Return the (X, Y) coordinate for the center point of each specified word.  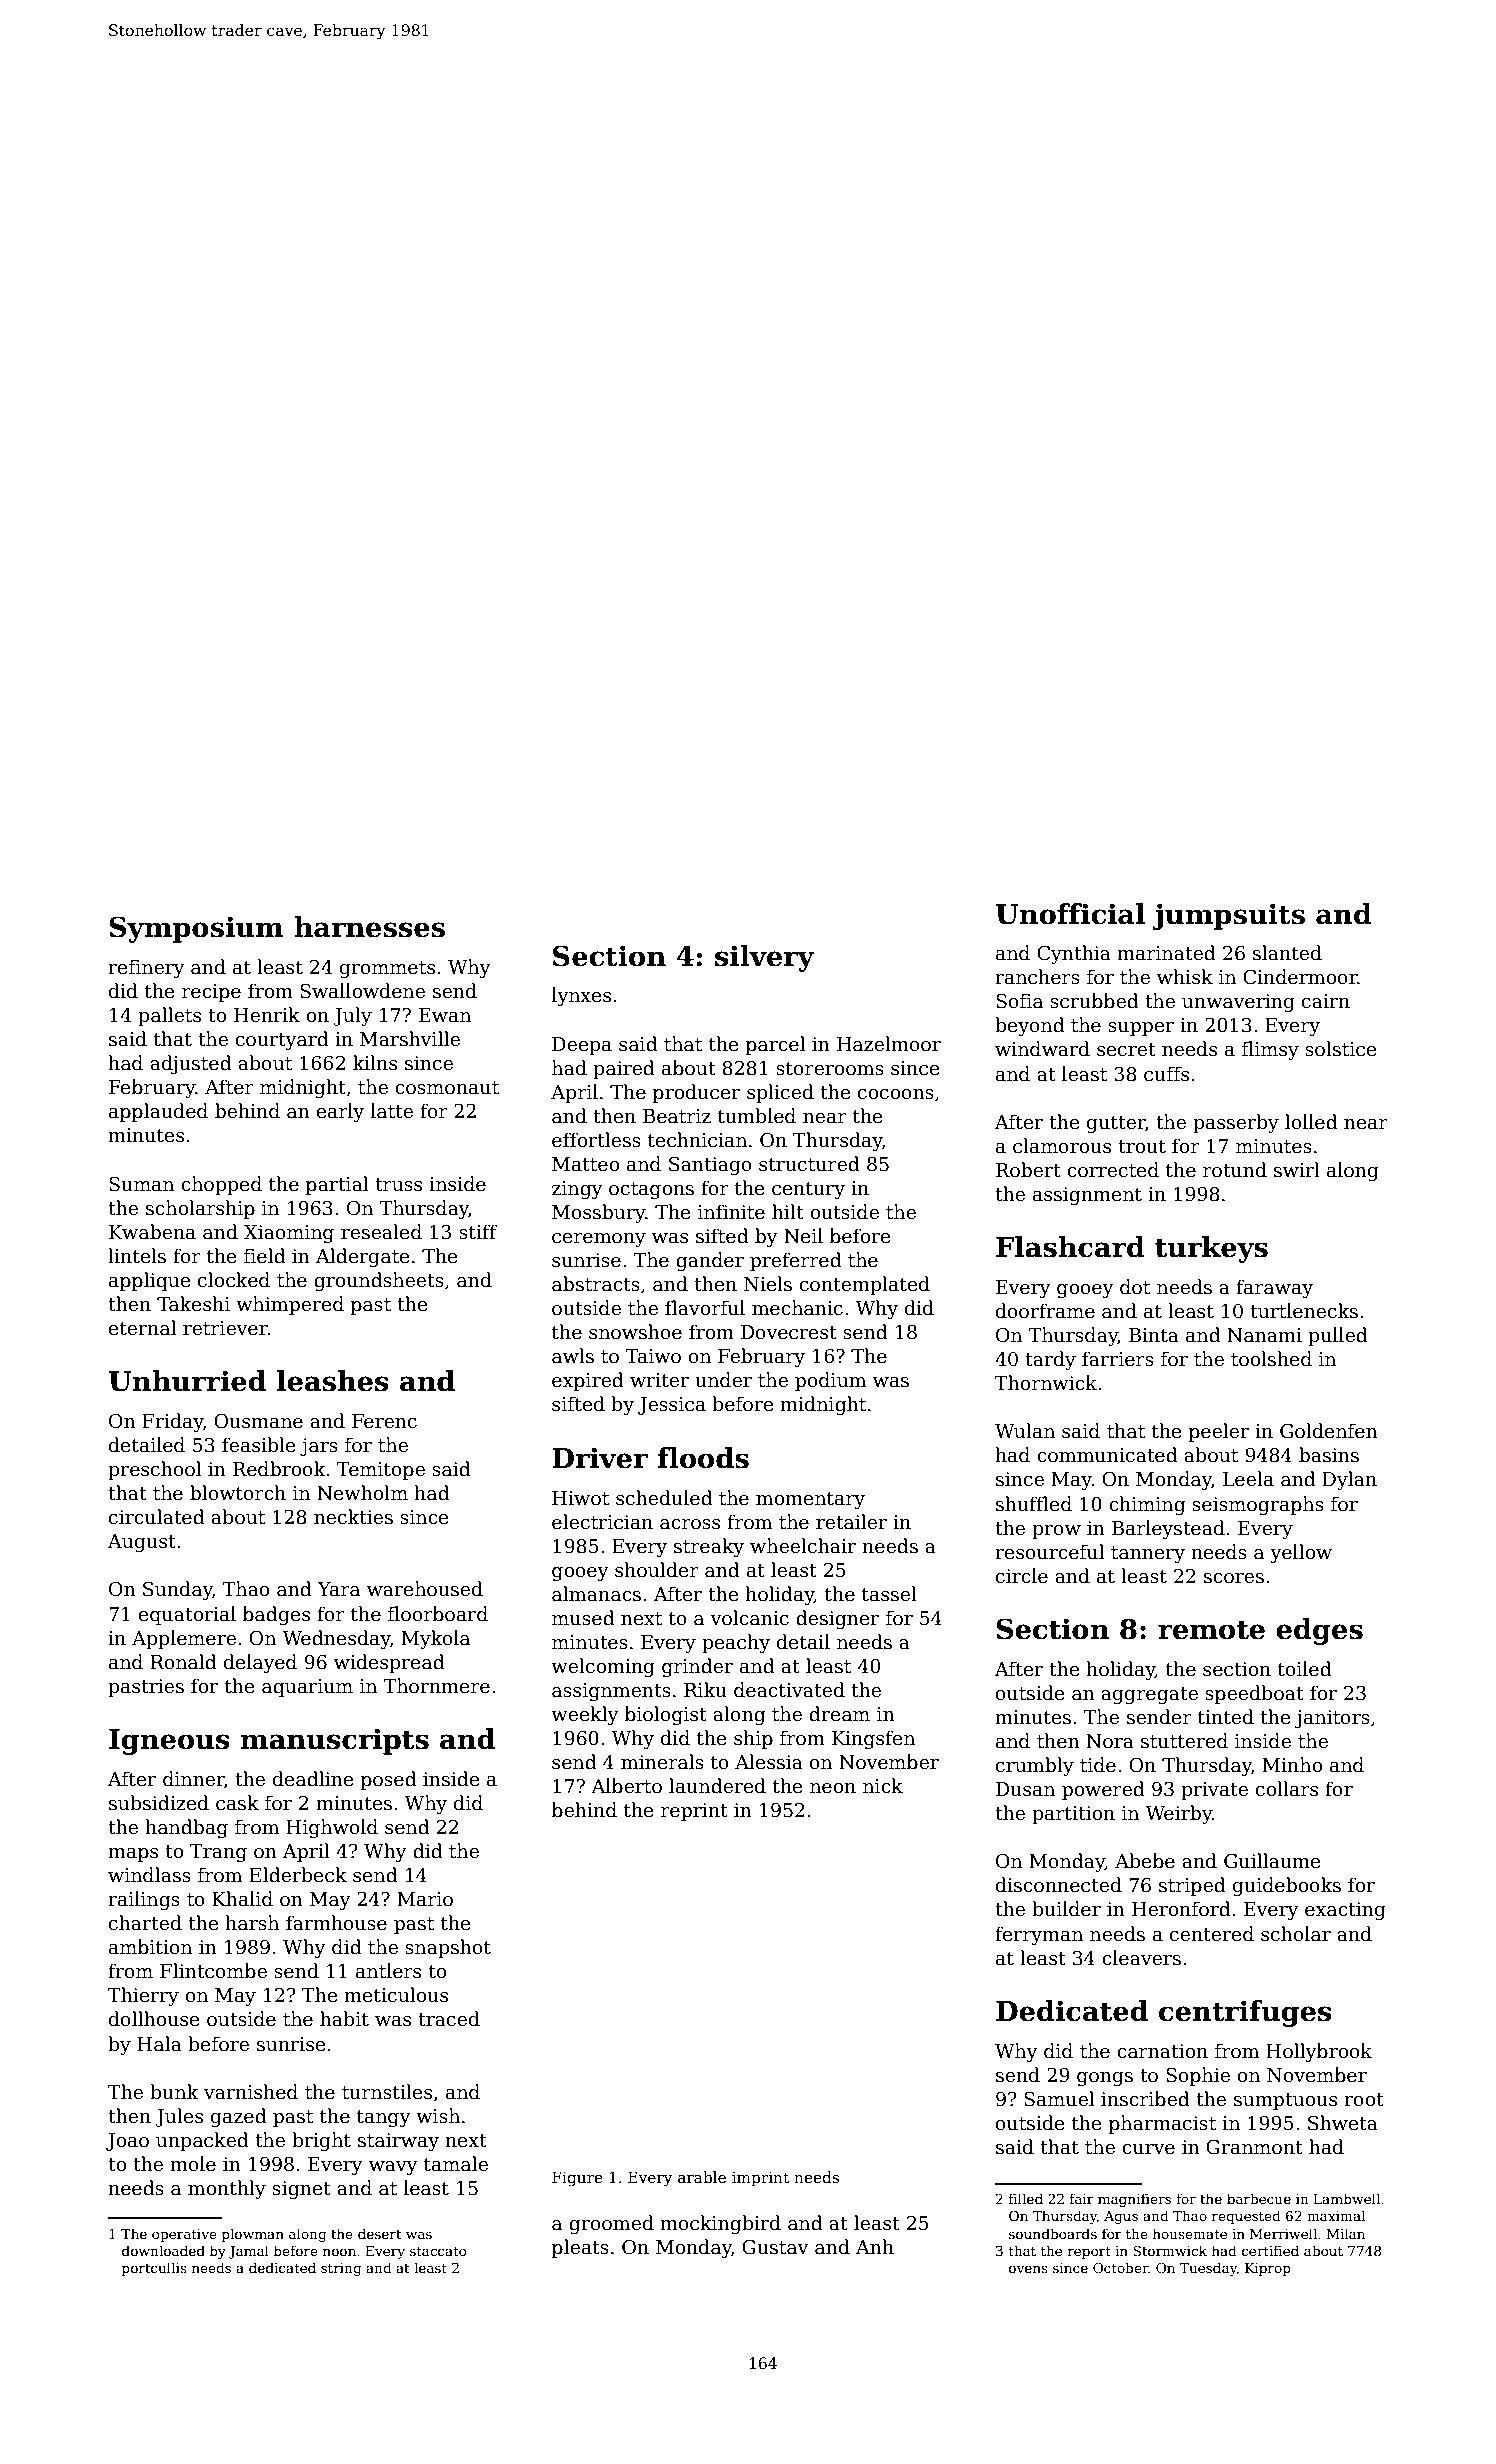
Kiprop (1268, 2269)
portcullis (154, 2269)
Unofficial (1070, 914)
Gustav (775, 2247)
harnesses (369, 927)
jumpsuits (1229, 916)
